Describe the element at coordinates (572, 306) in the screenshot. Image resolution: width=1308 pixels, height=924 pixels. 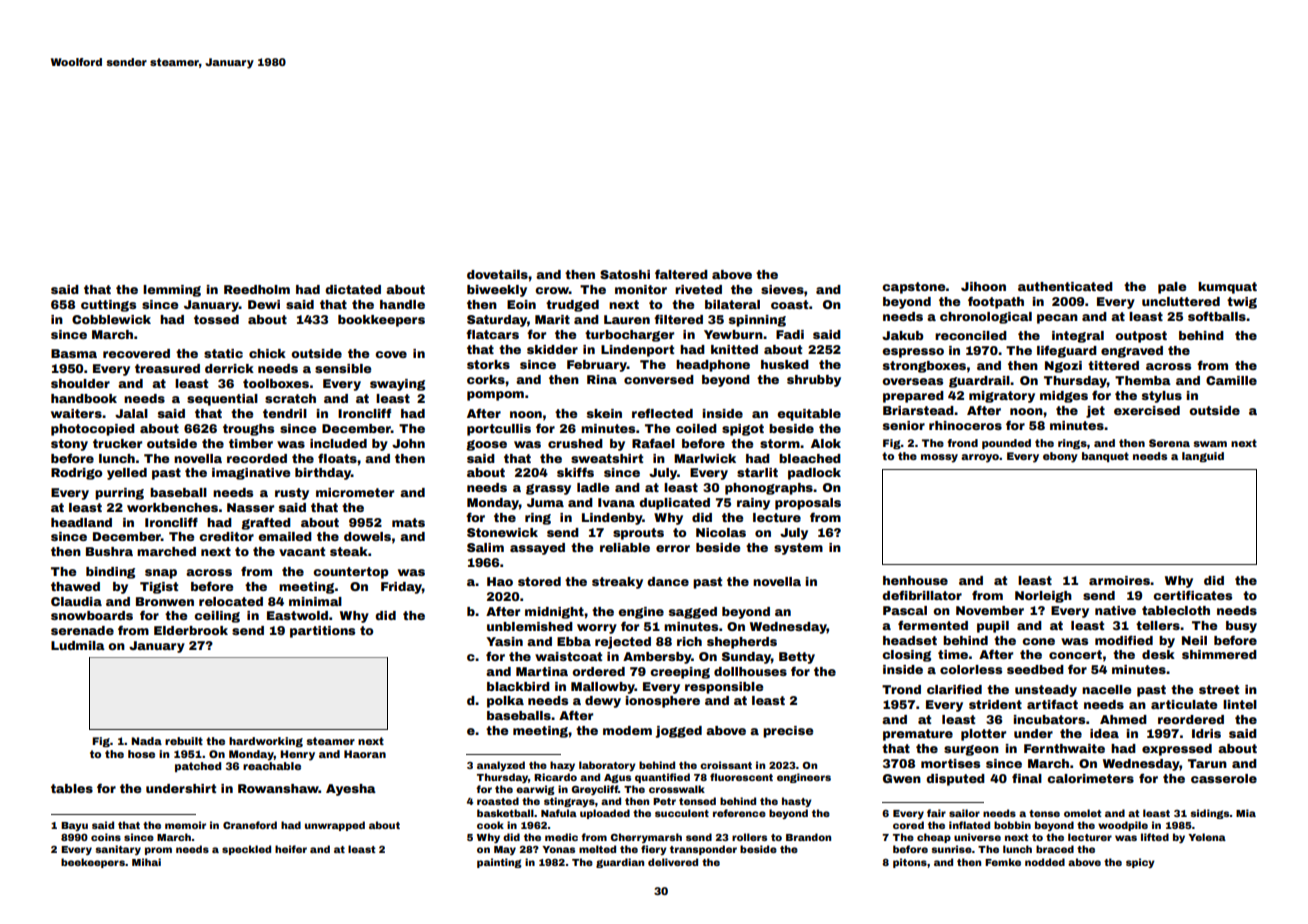
I see `trudged` at that location.
